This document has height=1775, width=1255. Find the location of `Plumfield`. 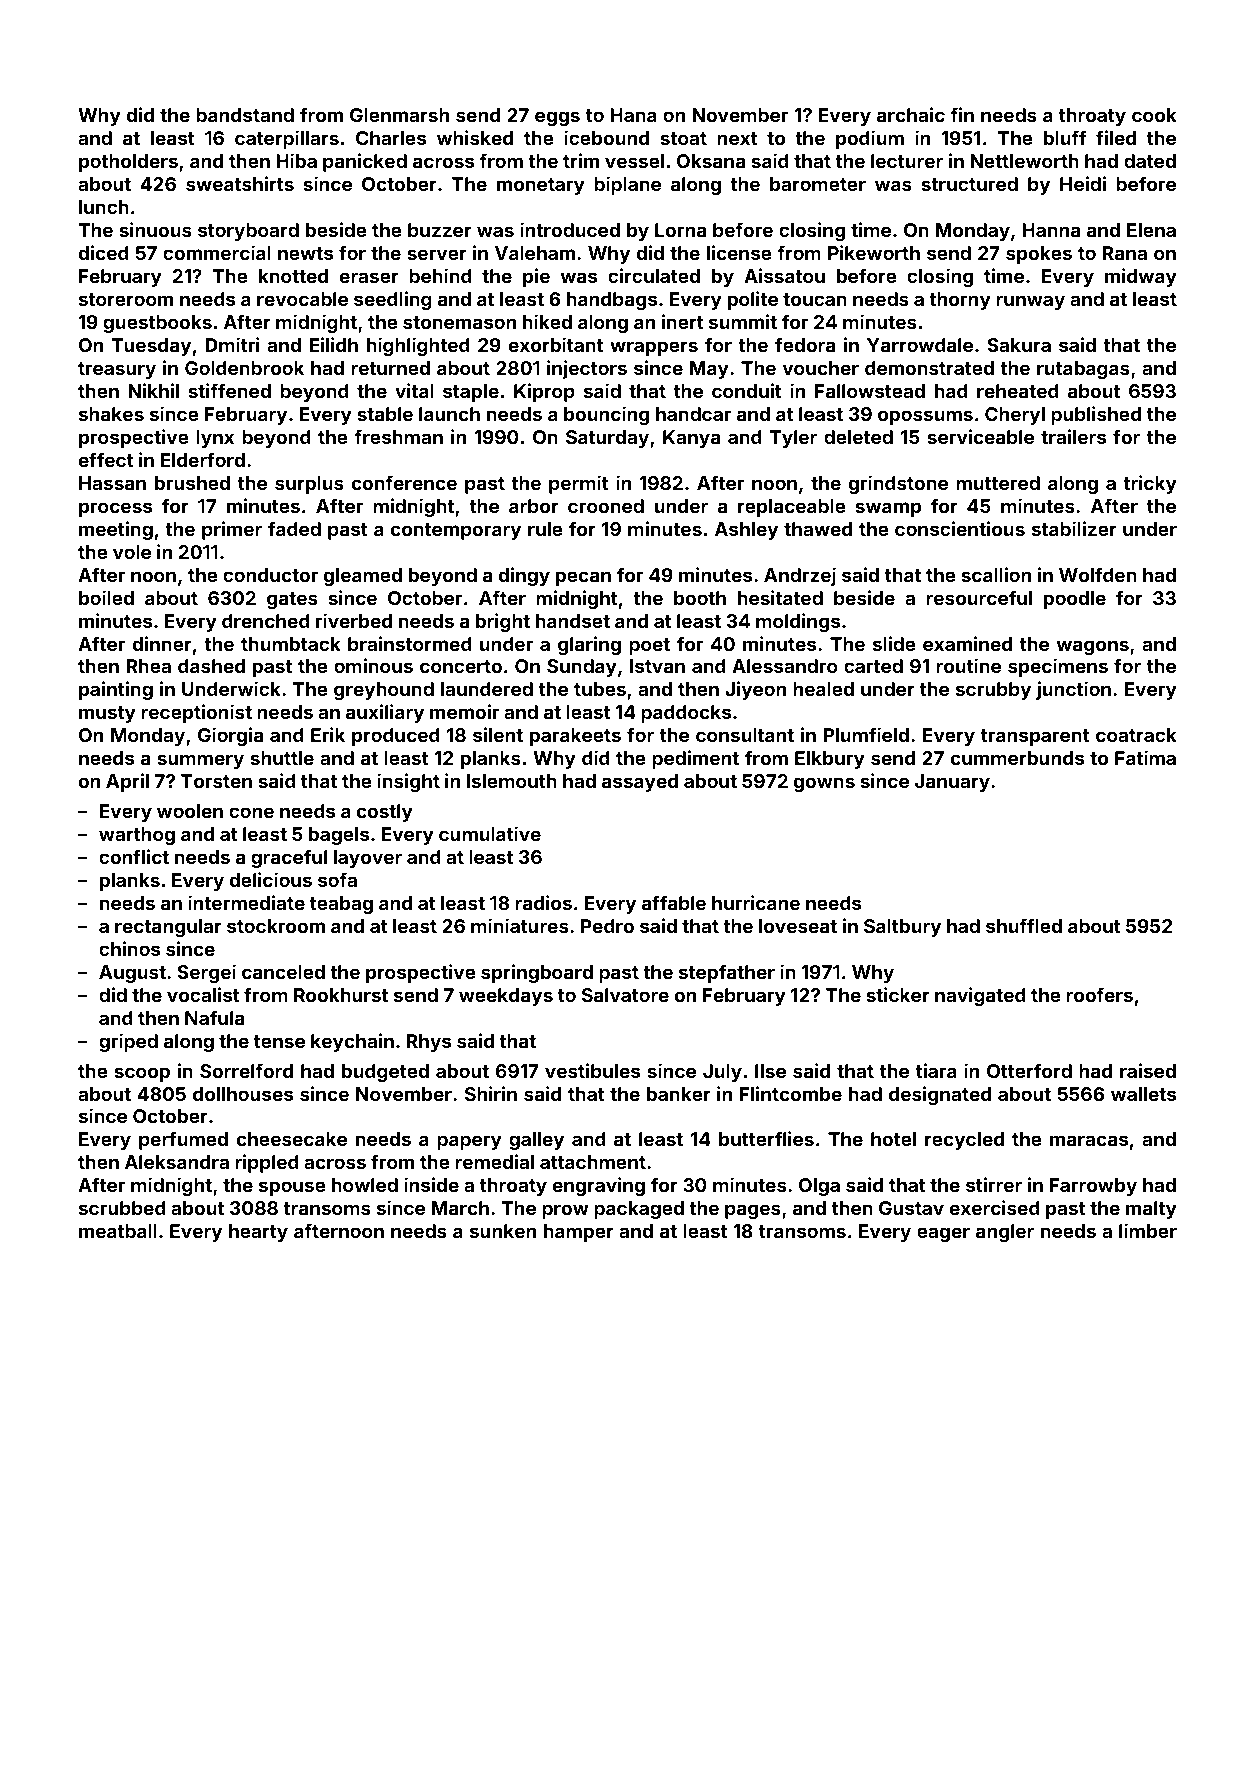

Plumfield is located at coordinates (866, 734).
